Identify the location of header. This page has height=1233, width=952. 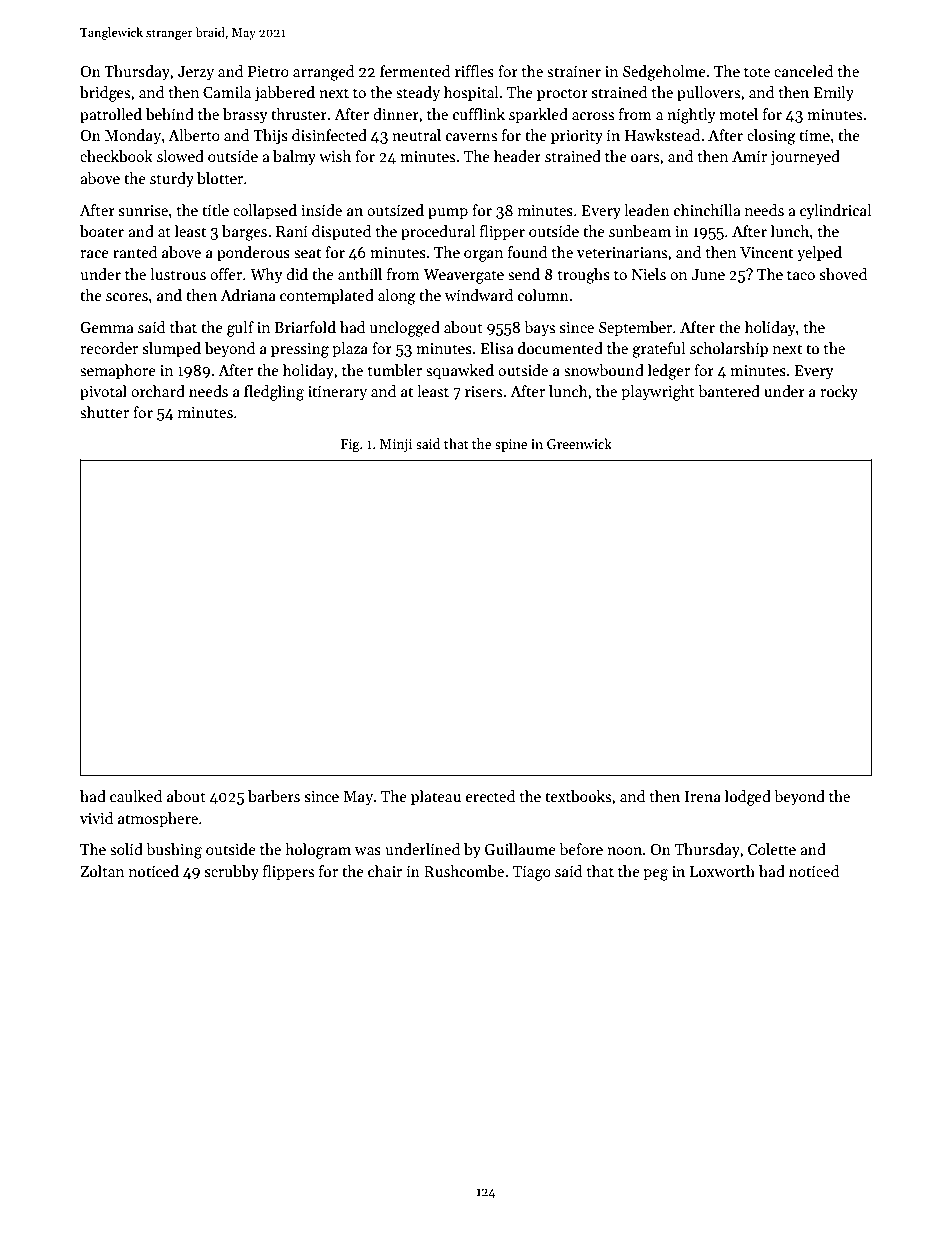
(517, 156).
